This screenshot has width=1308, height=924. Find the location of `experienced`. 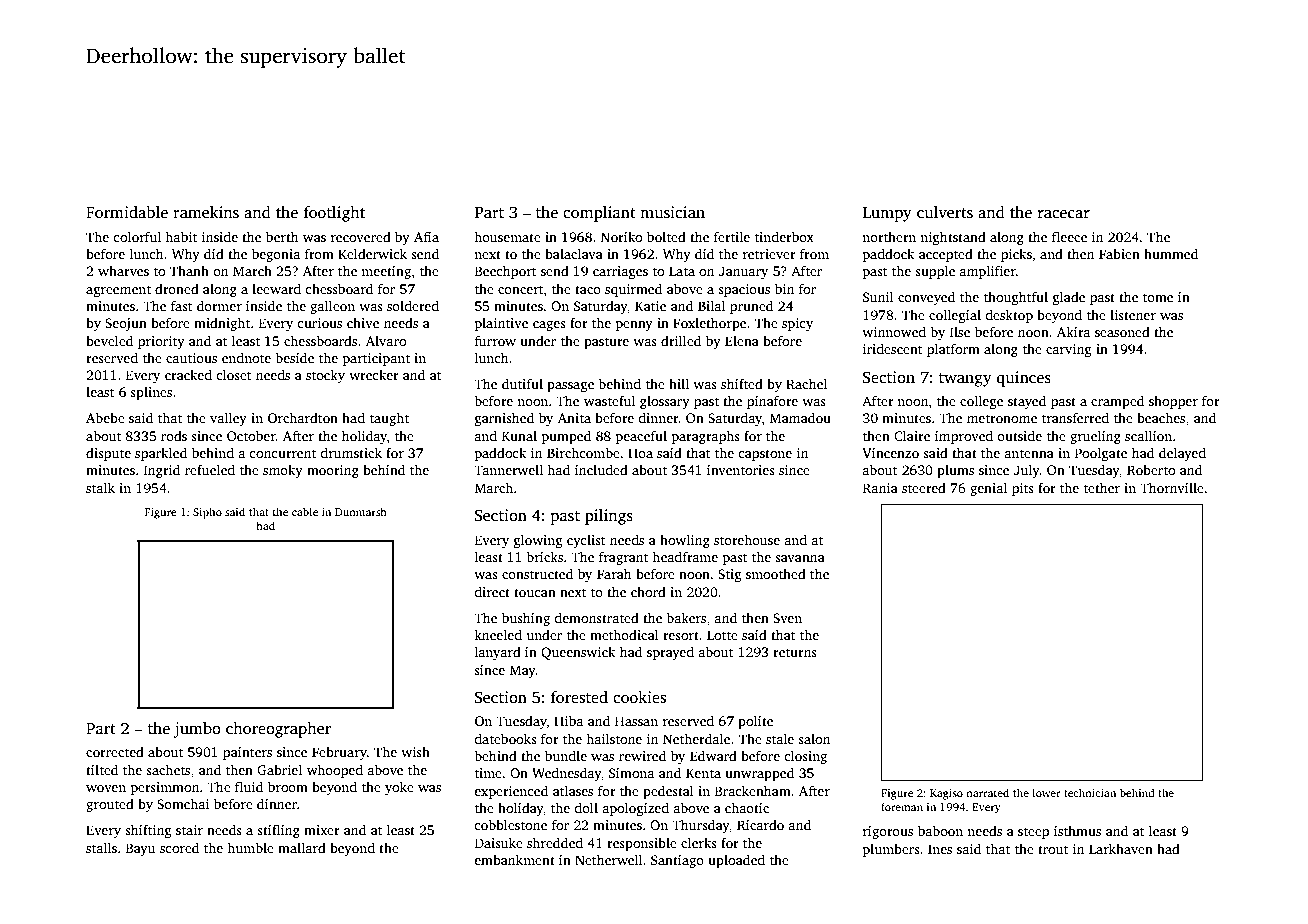

experienced is located at coordinates (511, 792).
